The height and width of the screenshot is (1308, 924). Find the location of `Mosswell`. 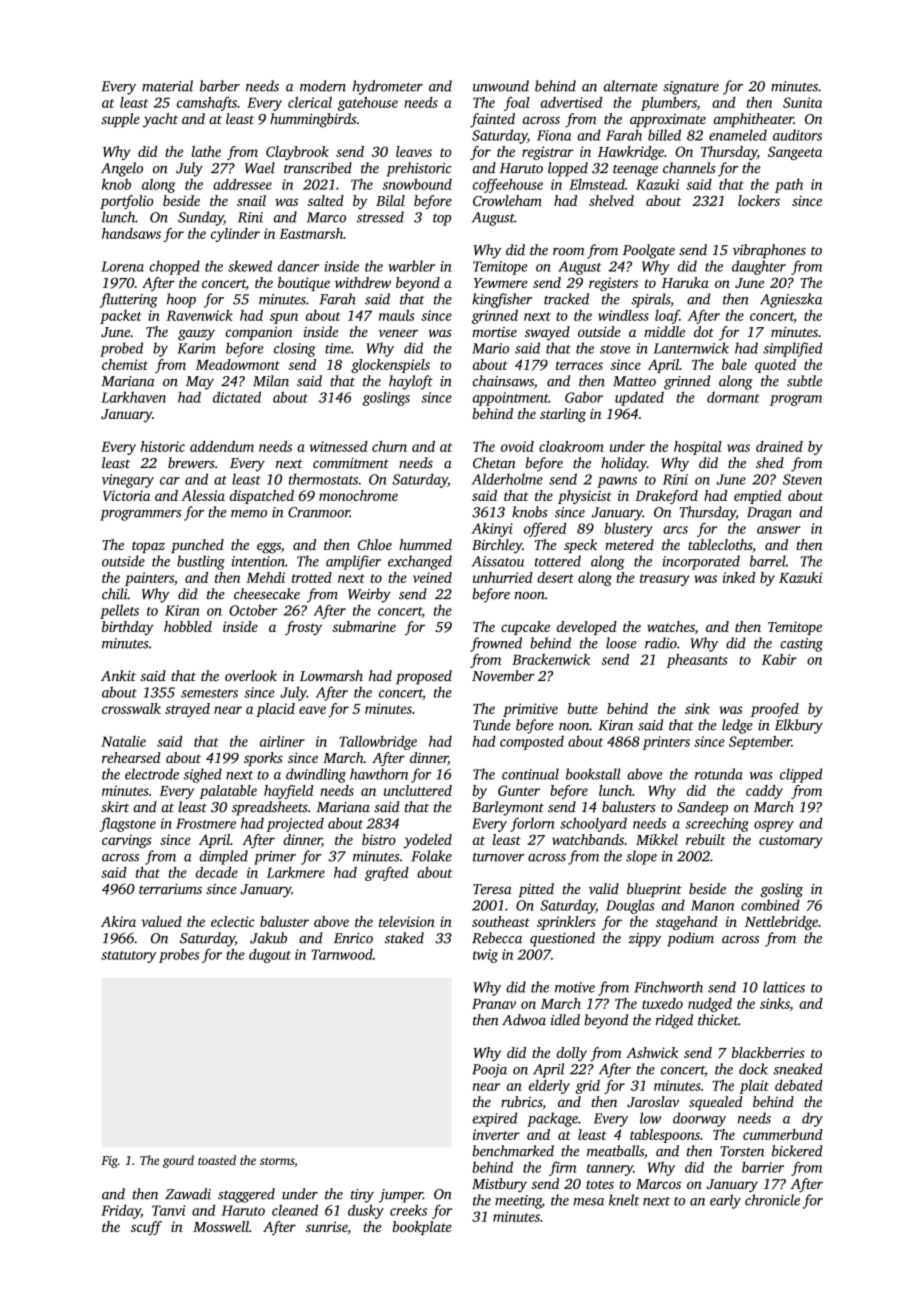

Mosswell is located at coordinates (221, 1226).
